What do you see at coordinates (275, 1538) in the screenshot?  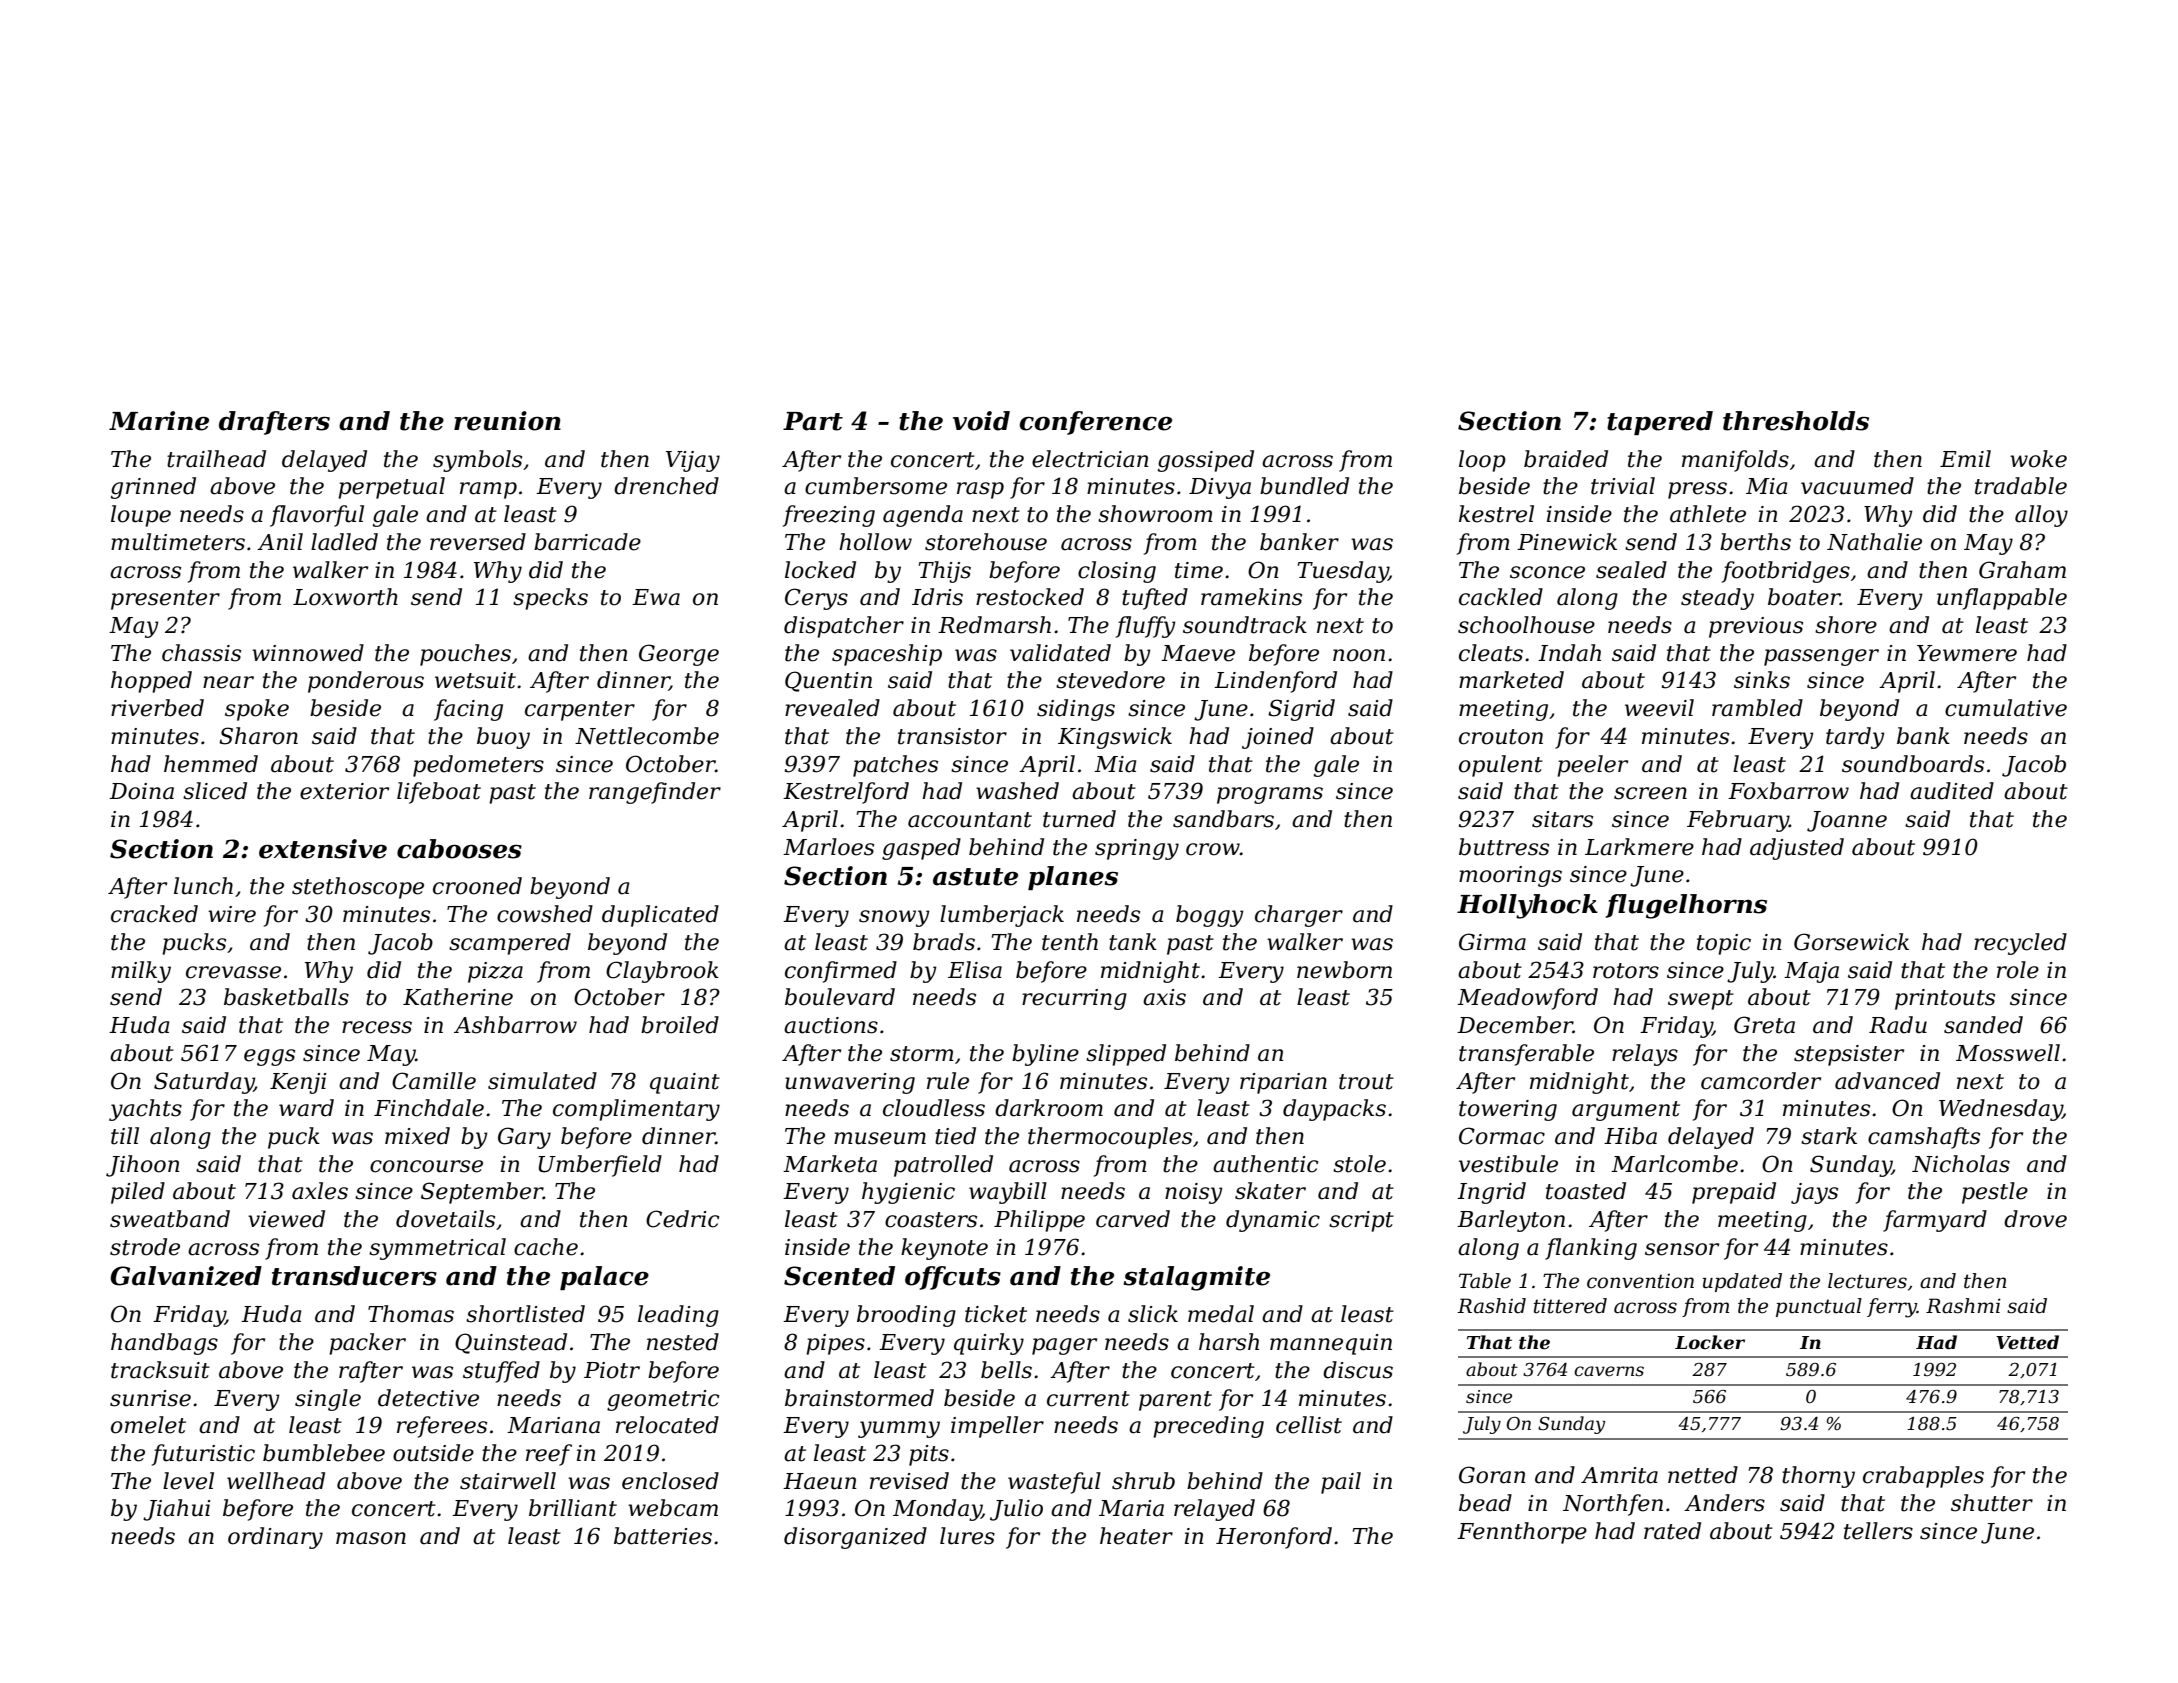 I see `ordinary` at bounding box center [275, 1538].
